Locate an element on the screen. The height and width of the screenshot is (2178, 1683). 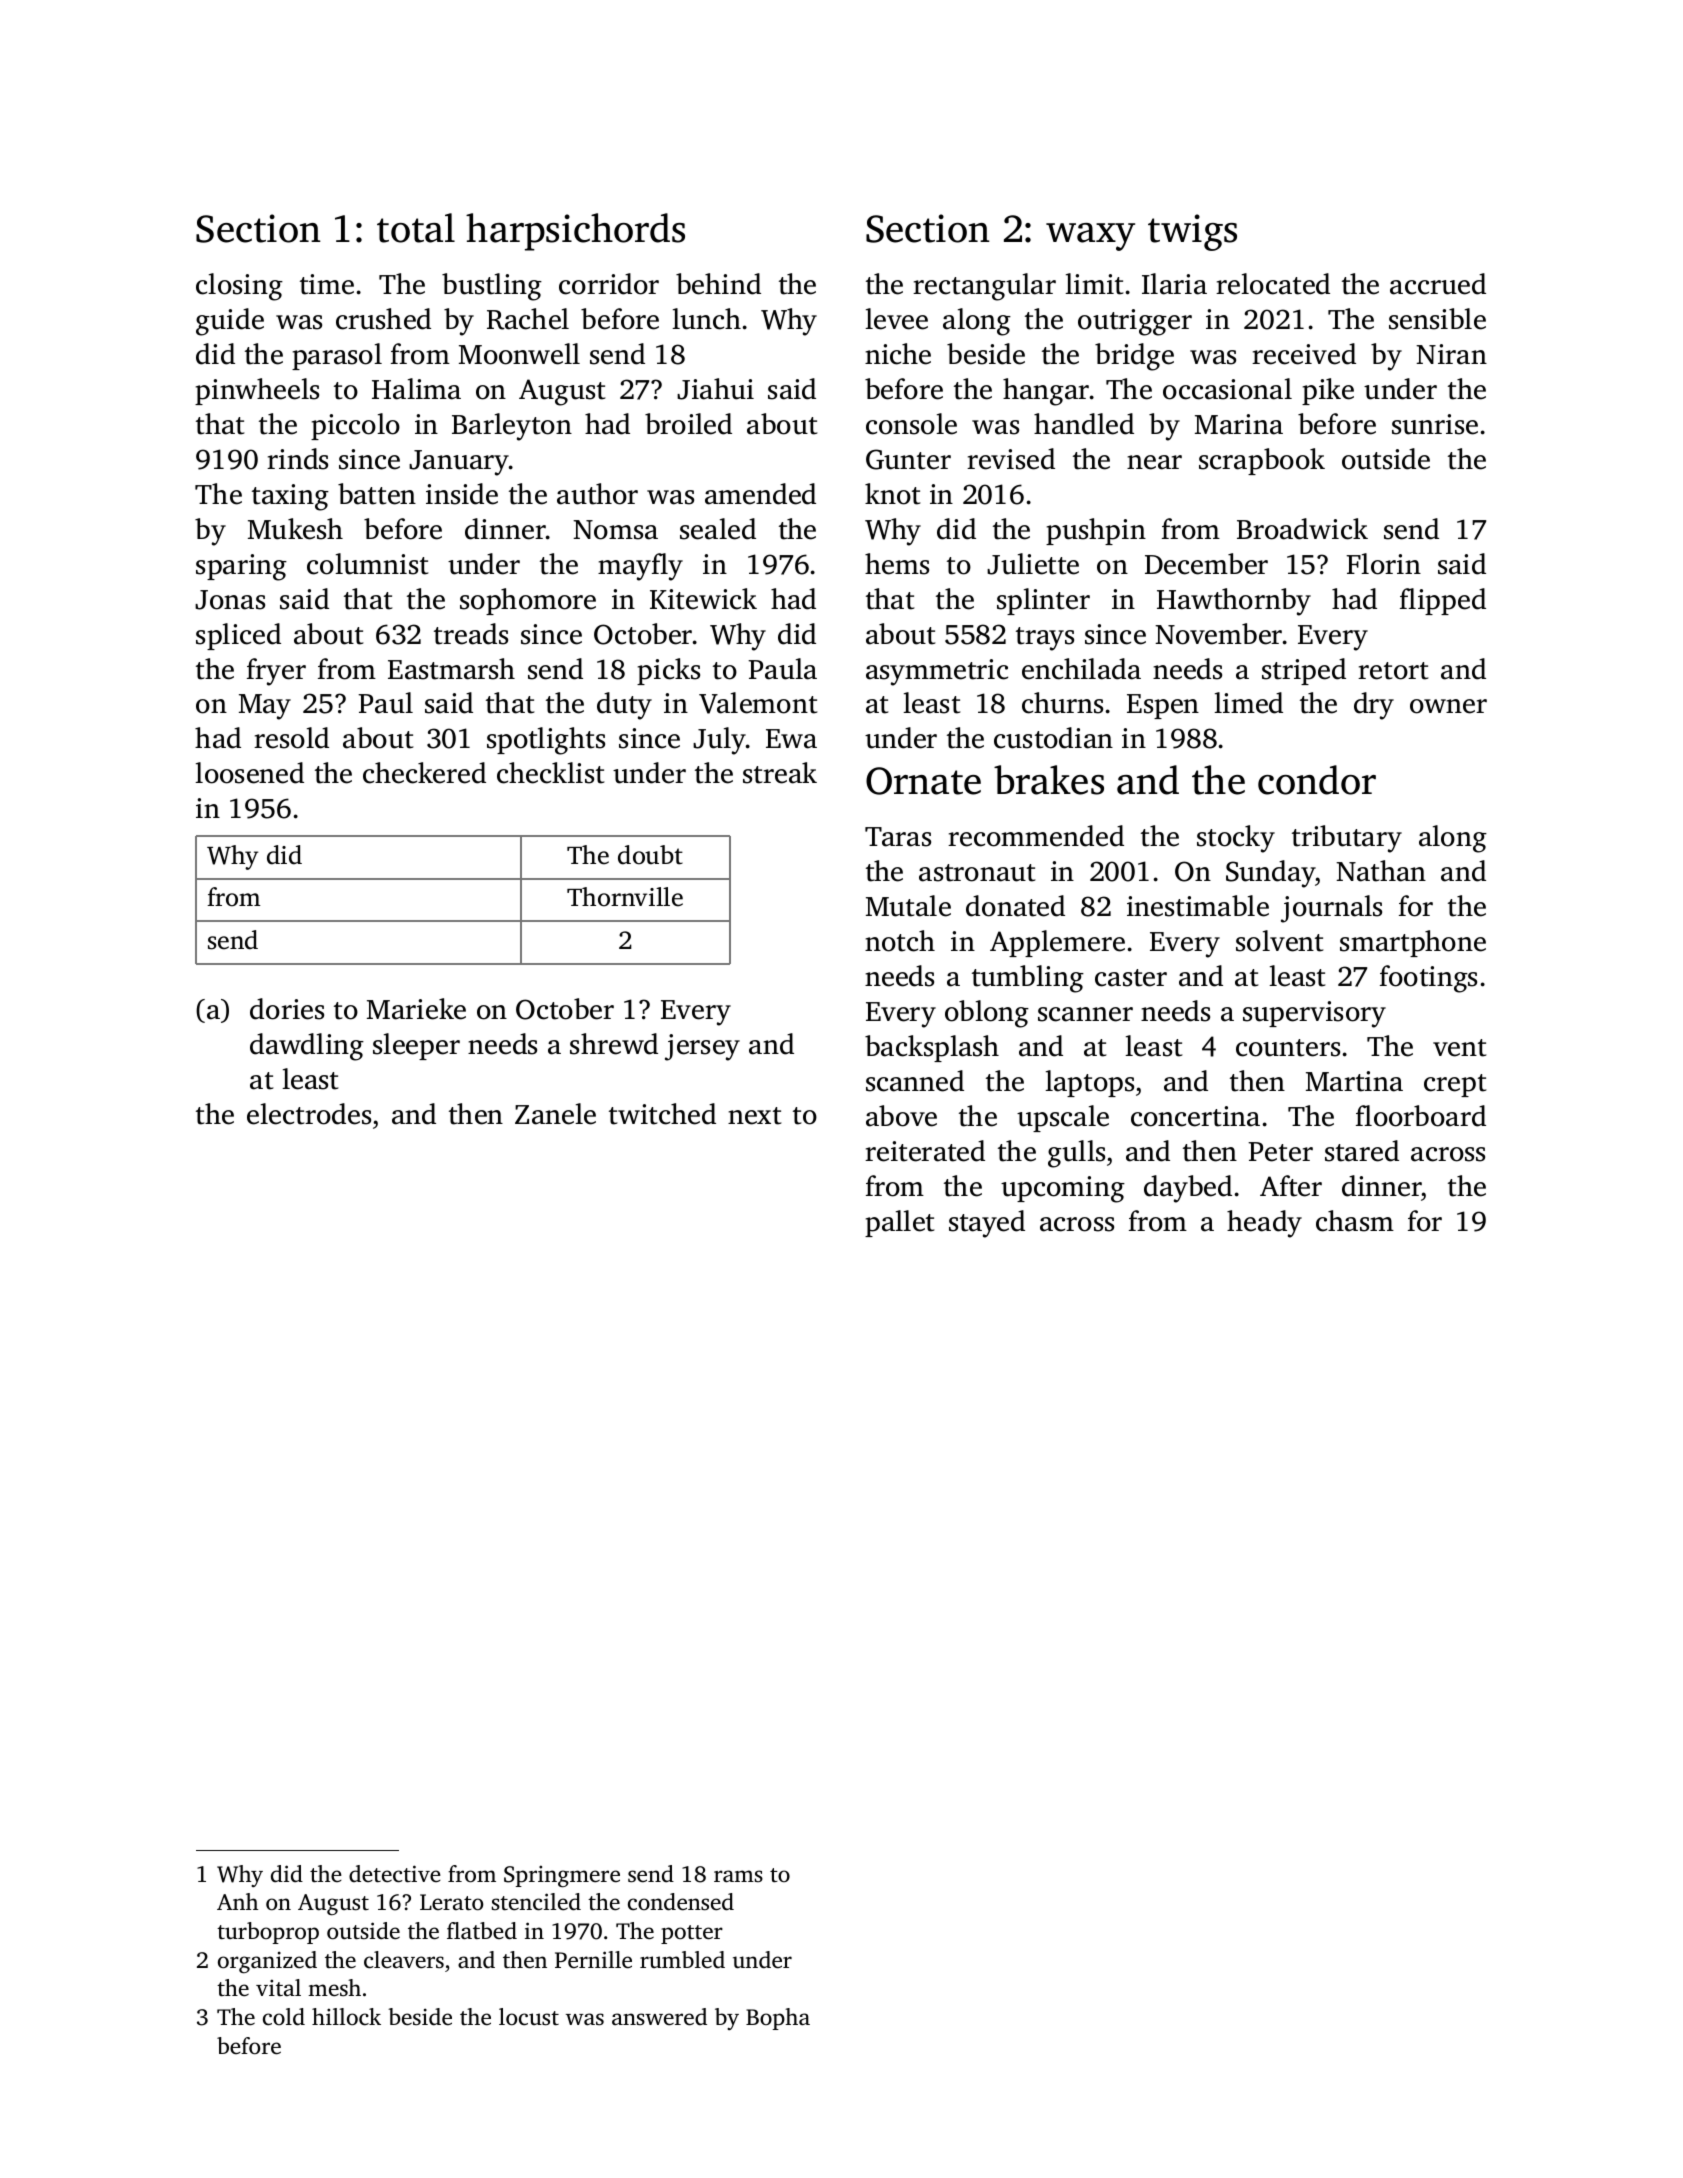
Espen is located at coordinates (1163, 706).
